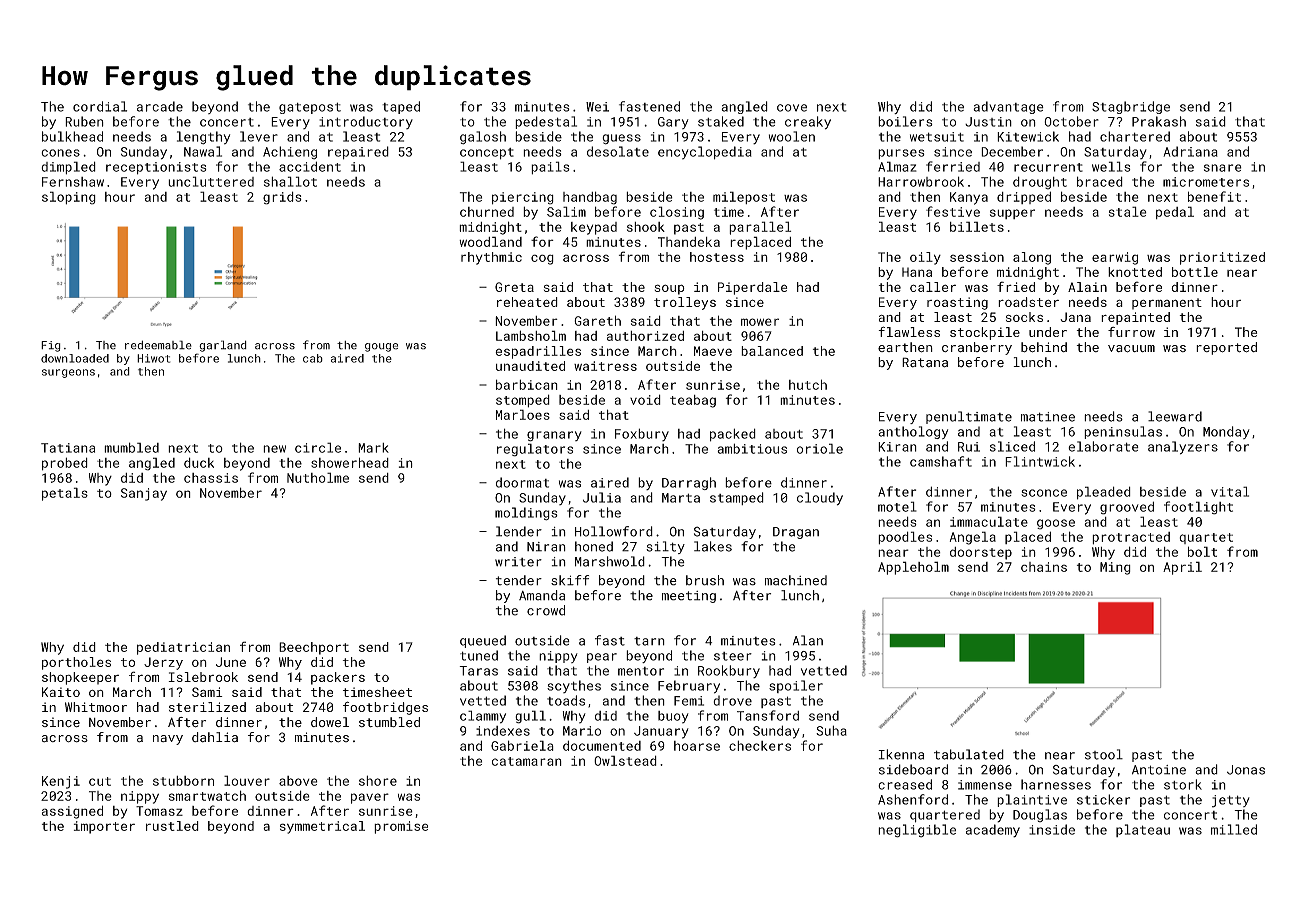 This image has height=924, width=1308. Describe the element at coordinates (792, 108) in the image. I see `cove` at that location.
